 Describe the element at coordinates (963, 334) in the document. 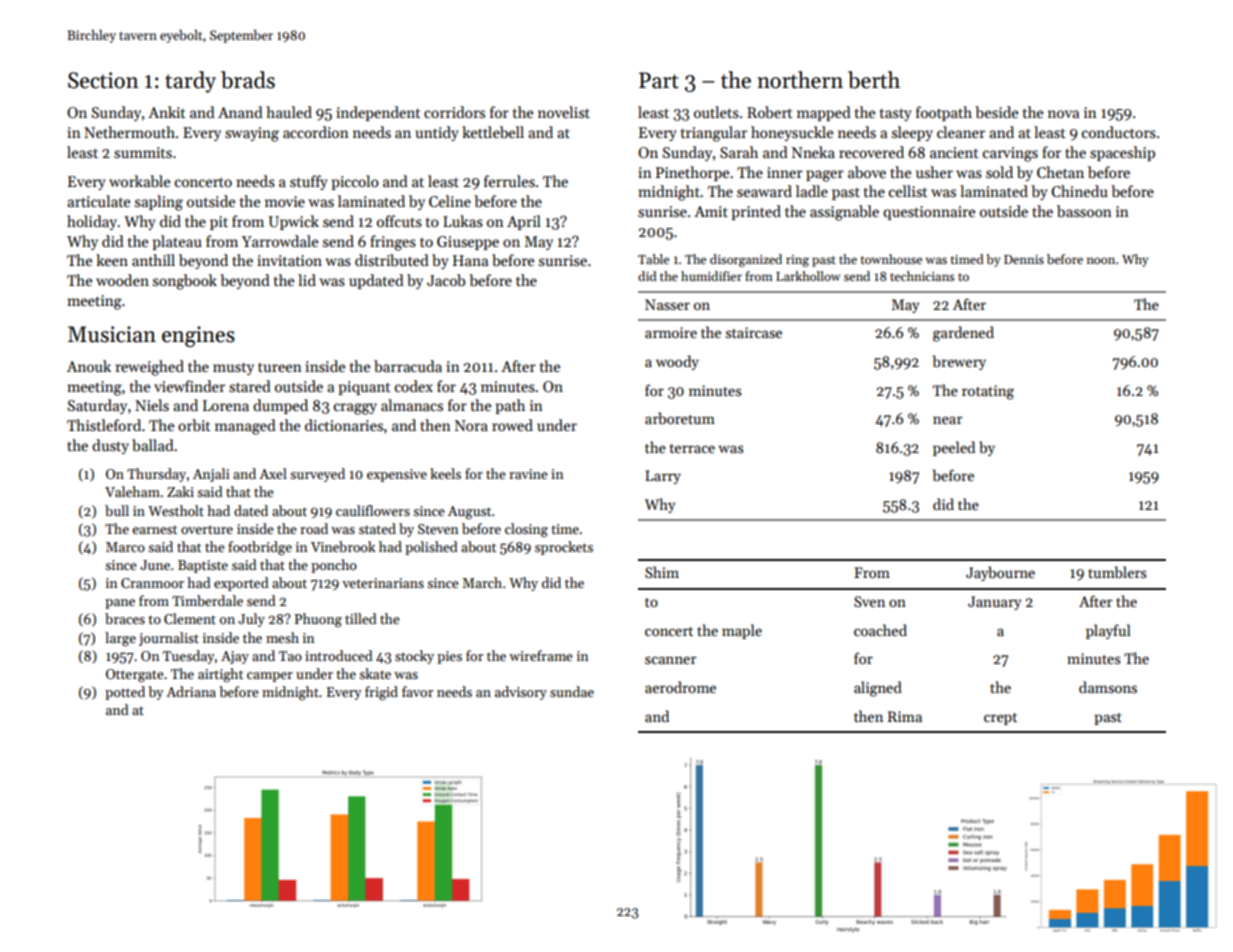

I see `gardened` at that location.
